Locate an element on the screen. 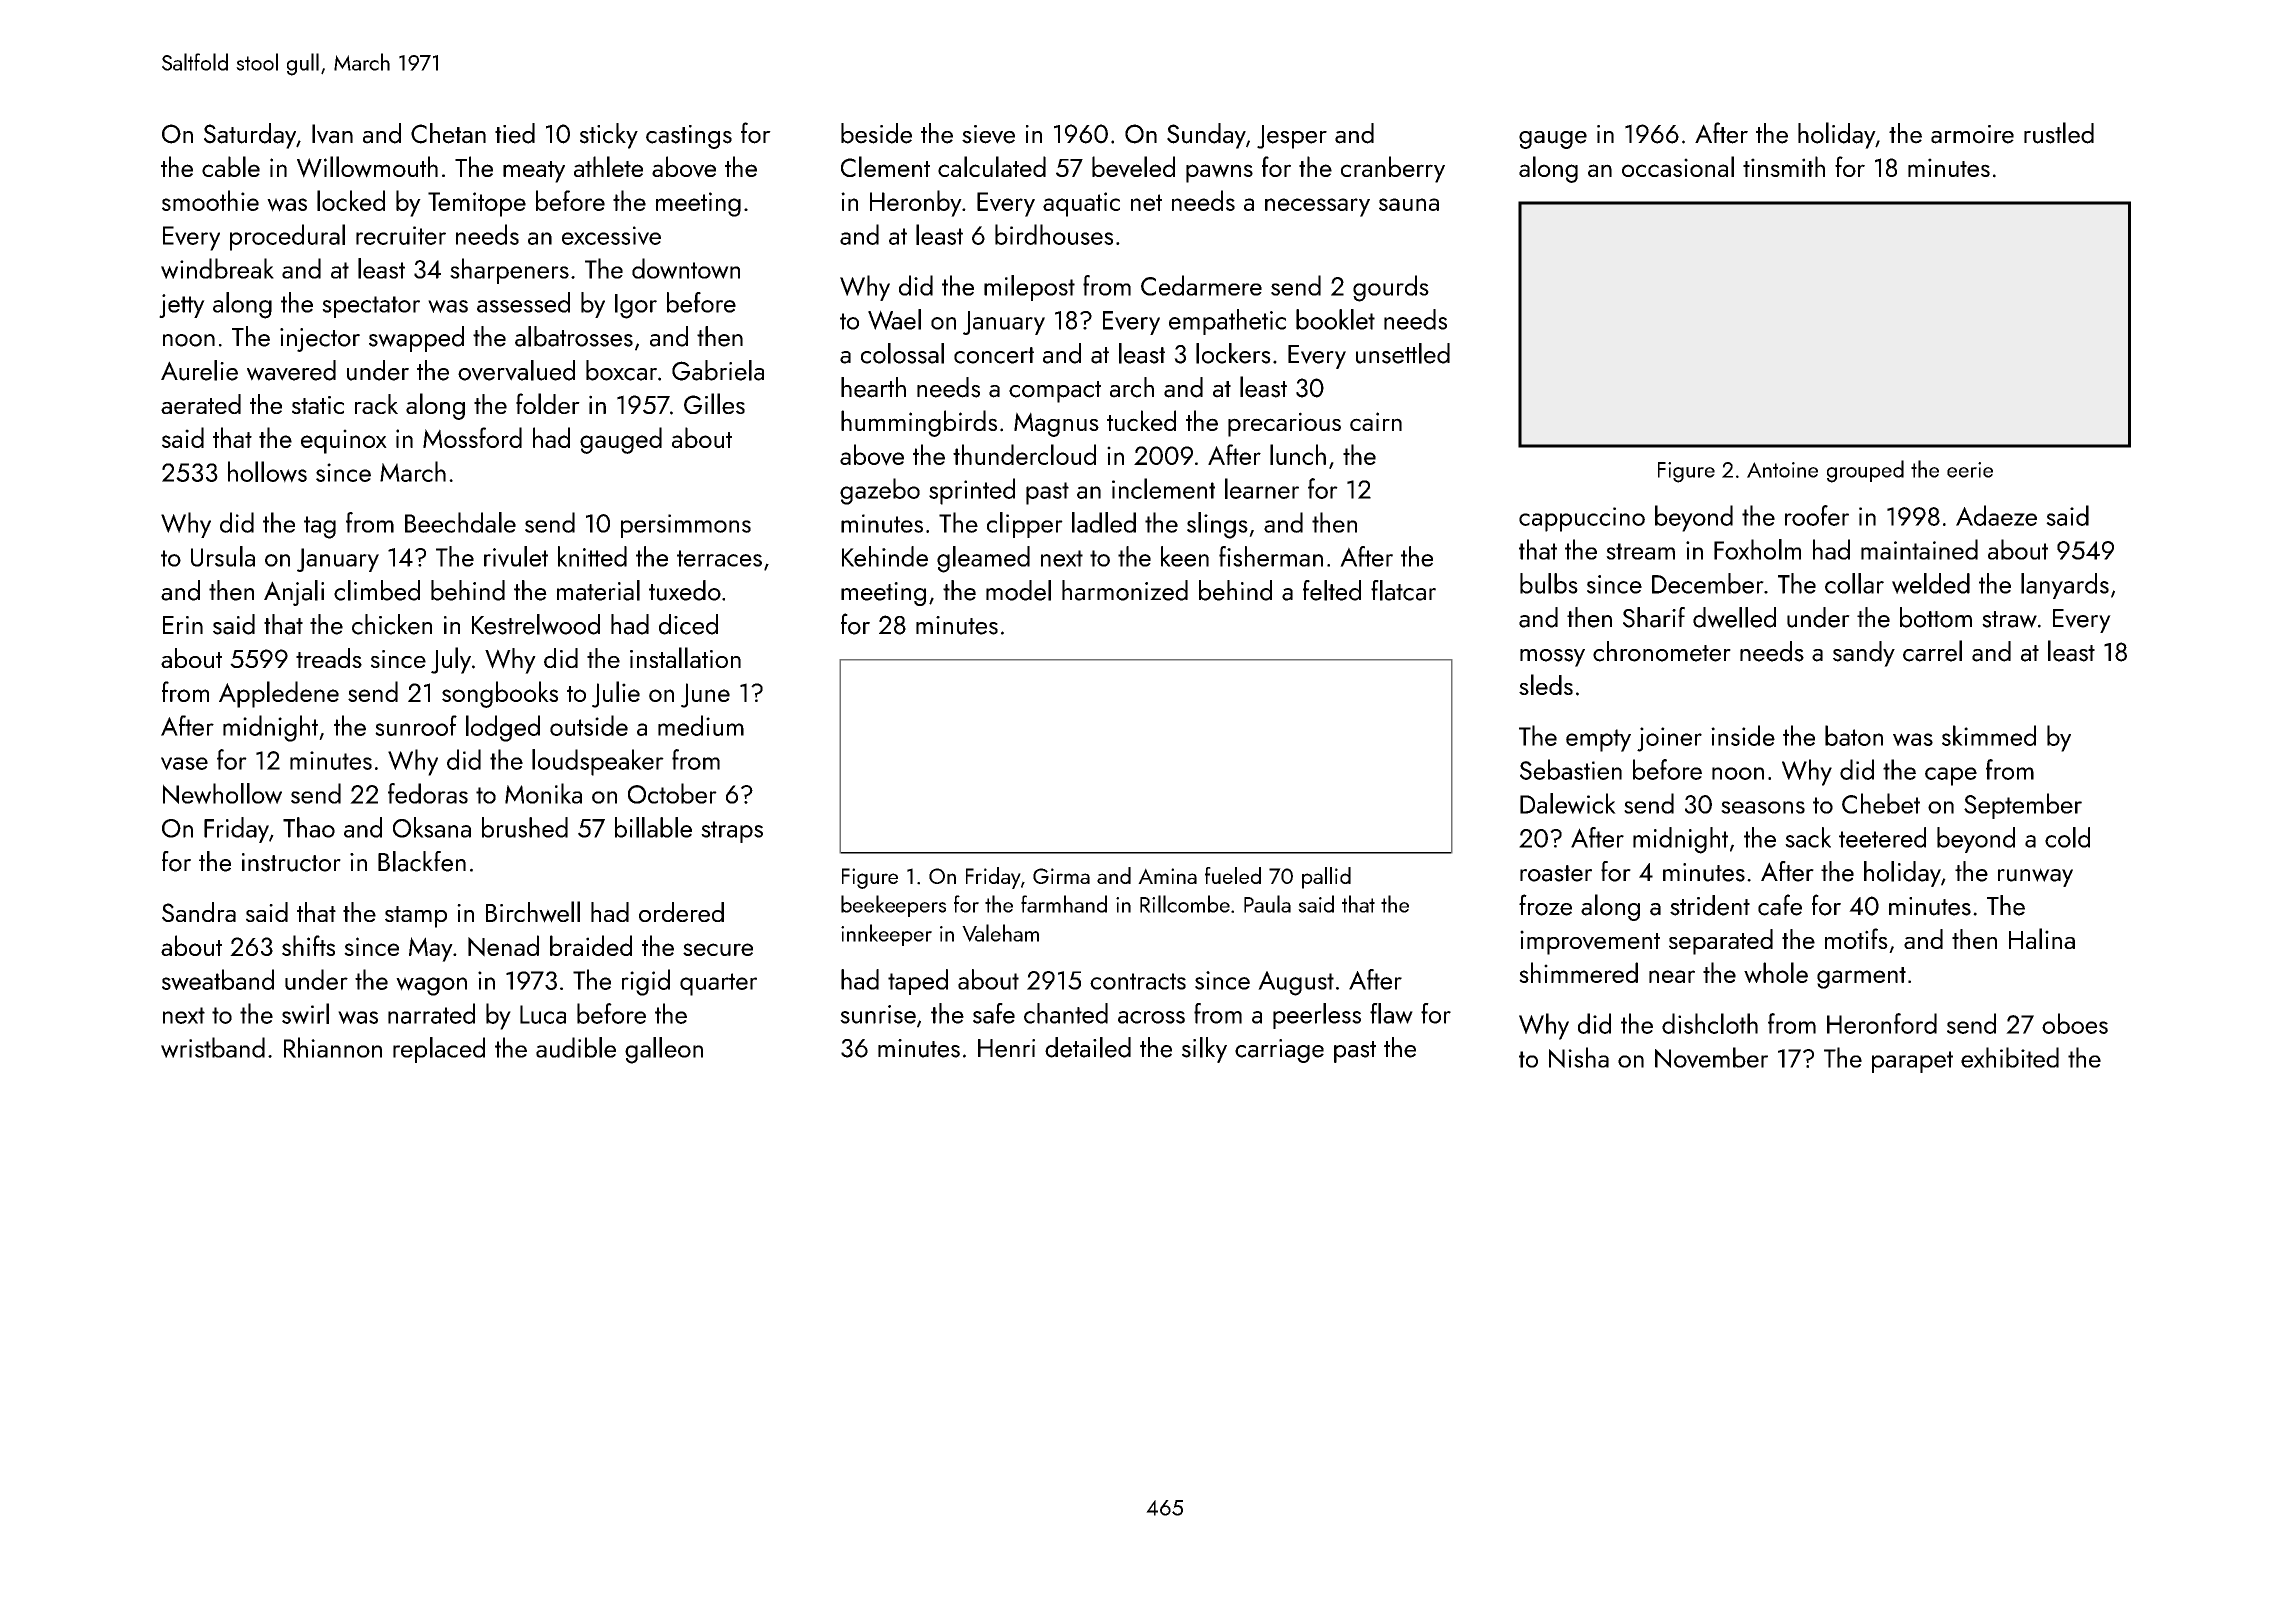  rustled is located at coordinates (2059, 133).
